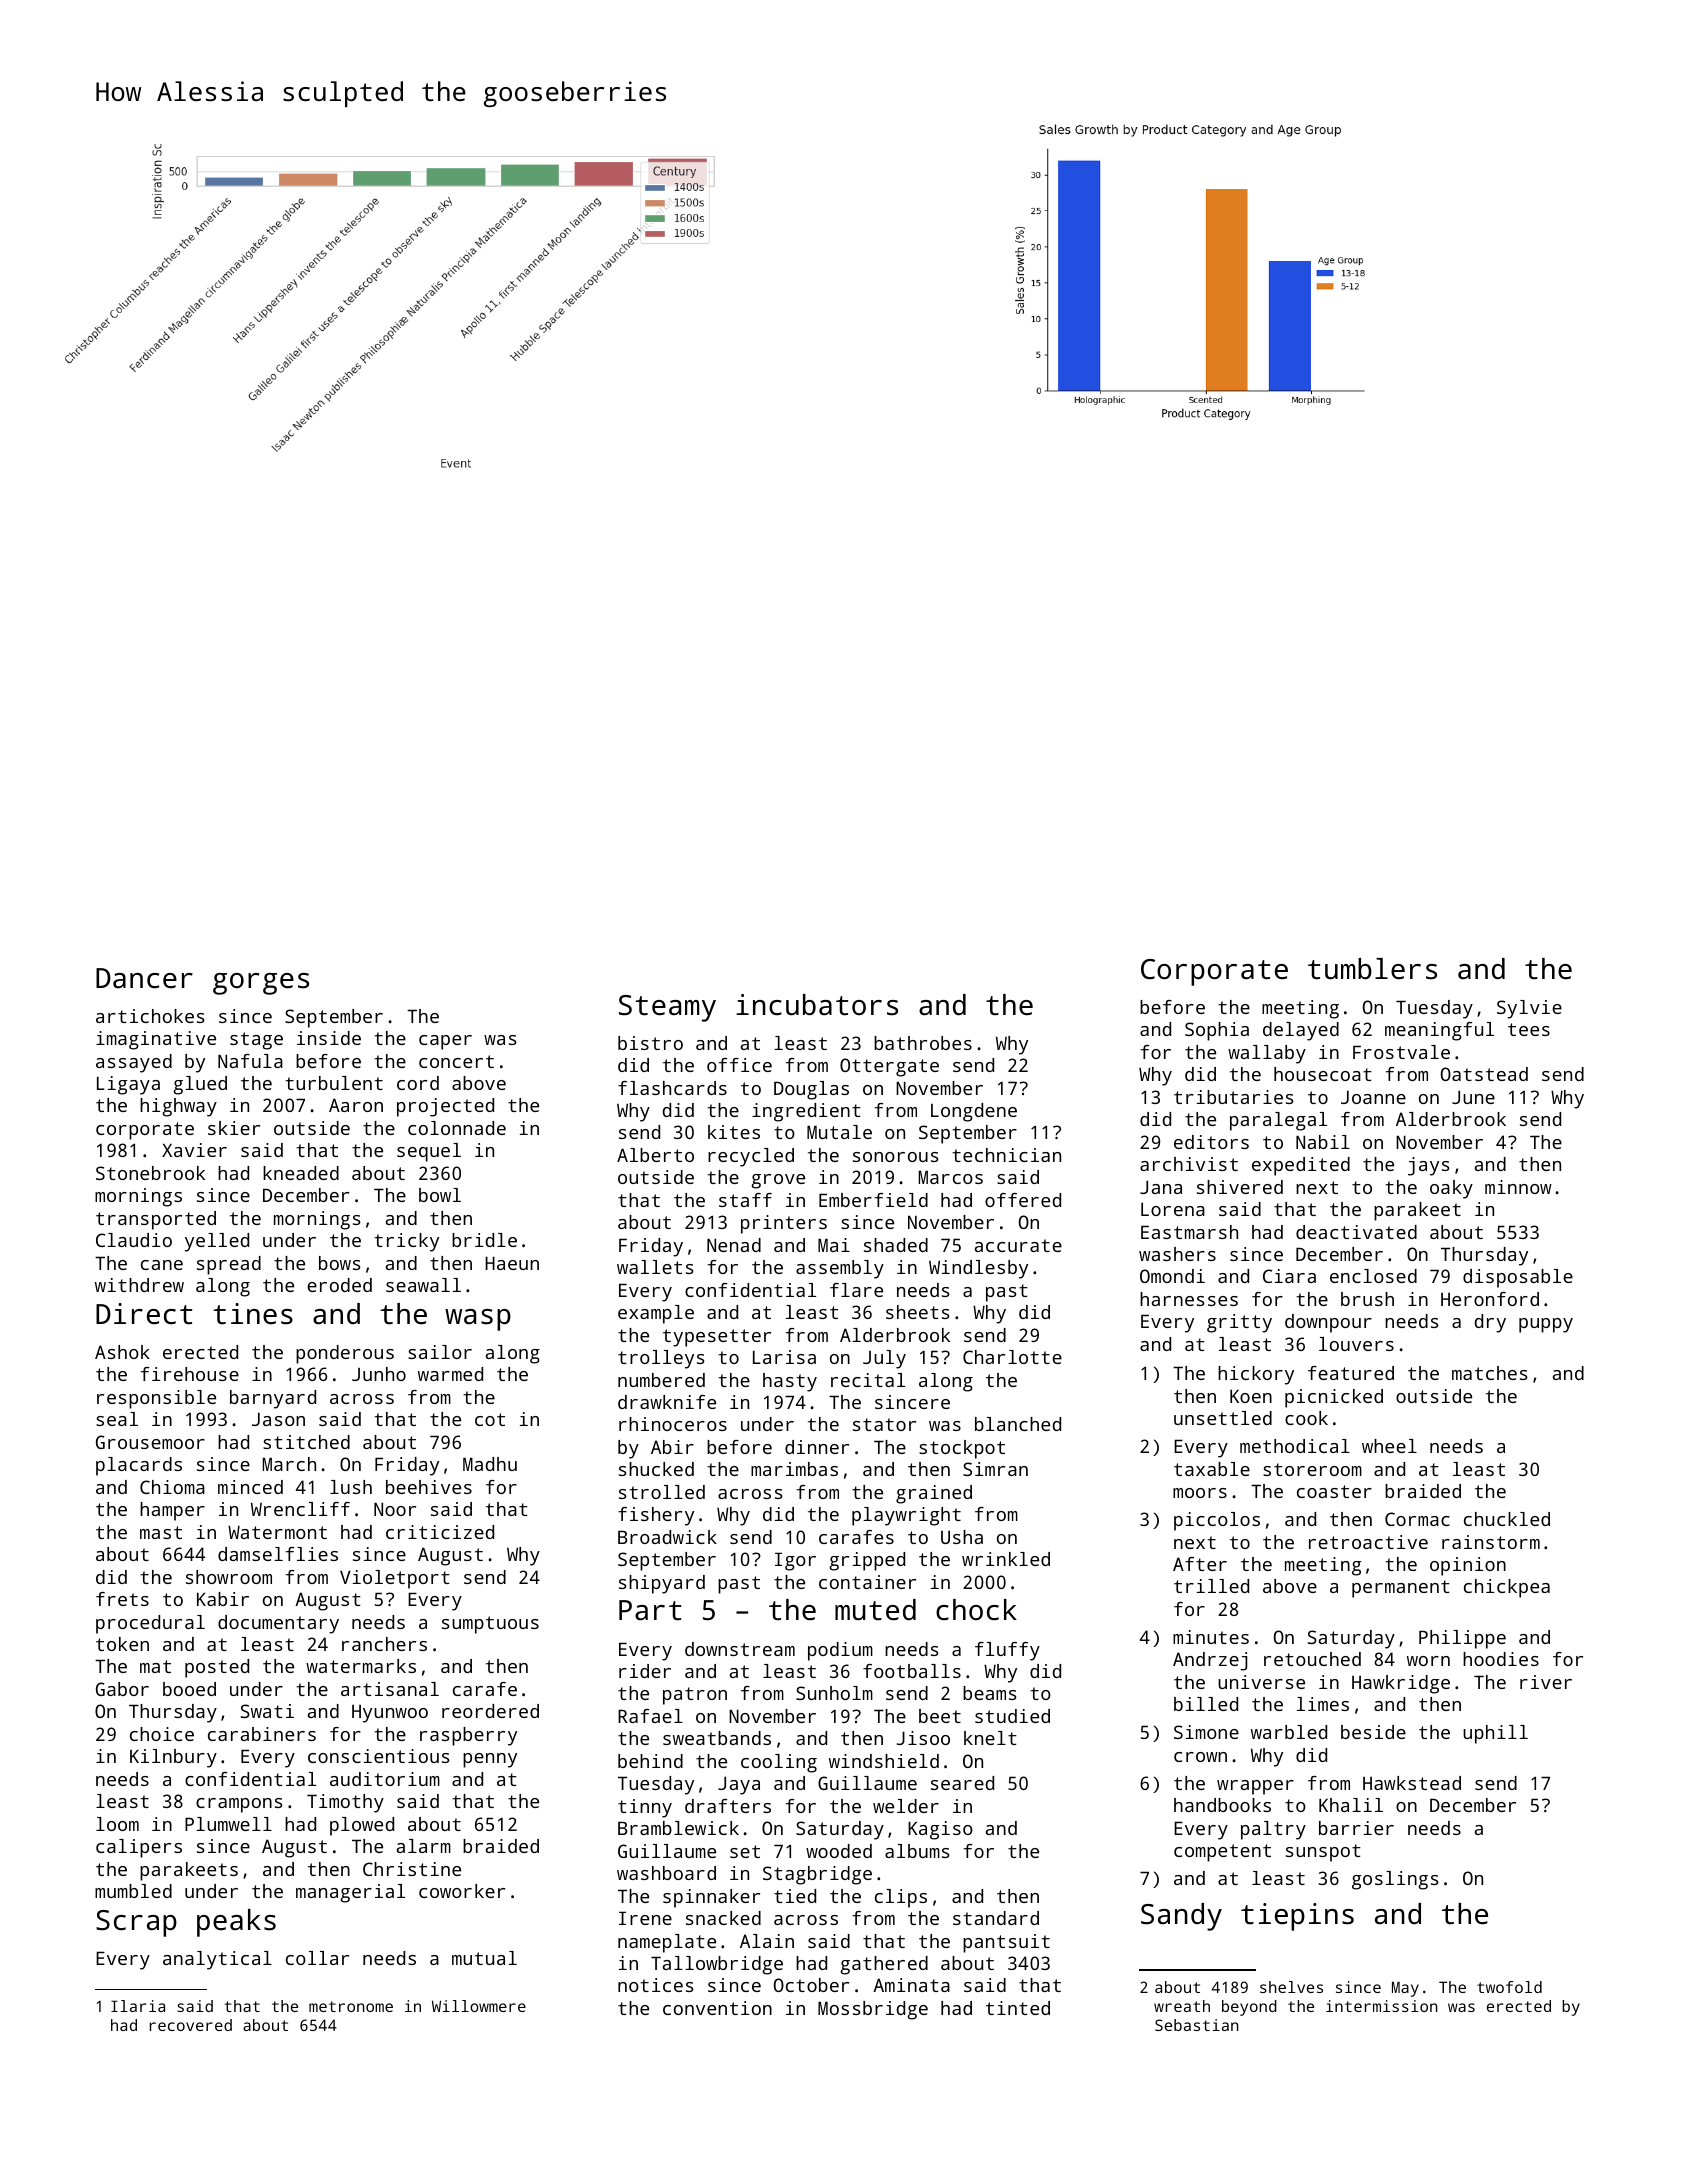 This screenshot has height=2178, width=1683. What do you see at coordinates (1401, 1684) in the screenshot?
I see `Hawkridge` at bounding box center [1401, 1684].
